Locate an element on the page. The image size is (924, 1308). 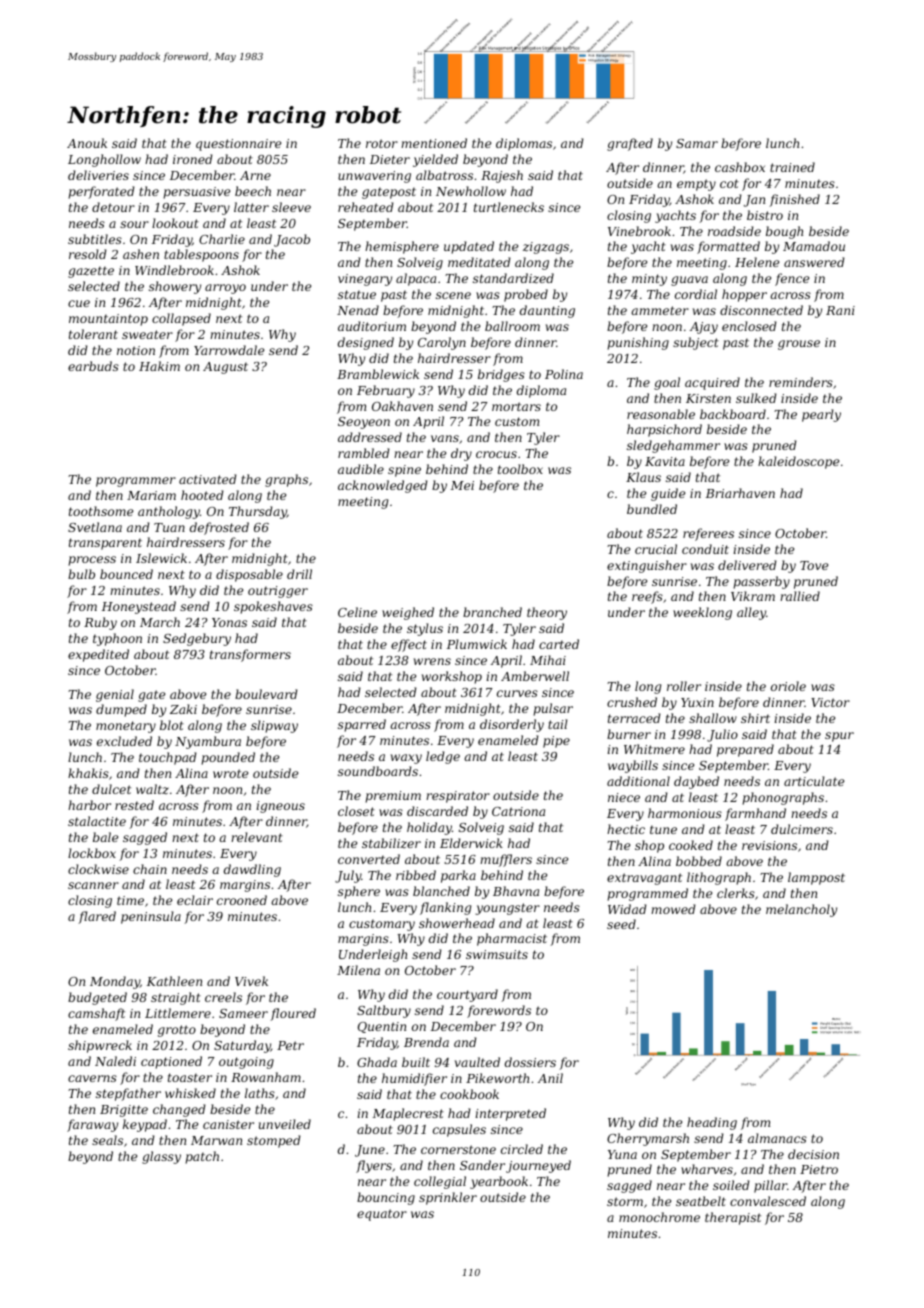
therapist is located at coordinates (733, 1218).
